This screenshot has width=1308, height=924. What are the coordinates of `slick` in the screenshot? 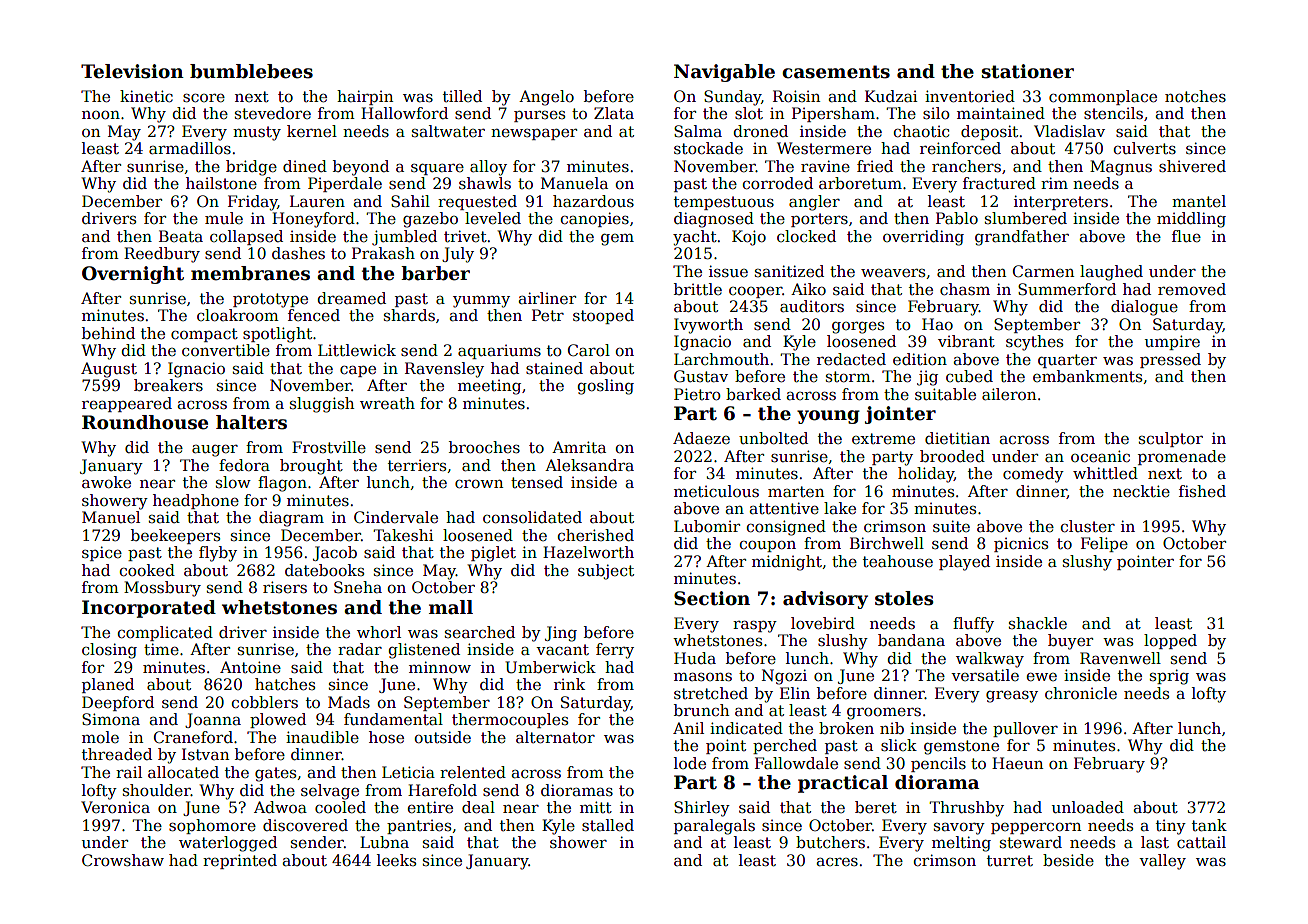 It's located at (899, 745).
